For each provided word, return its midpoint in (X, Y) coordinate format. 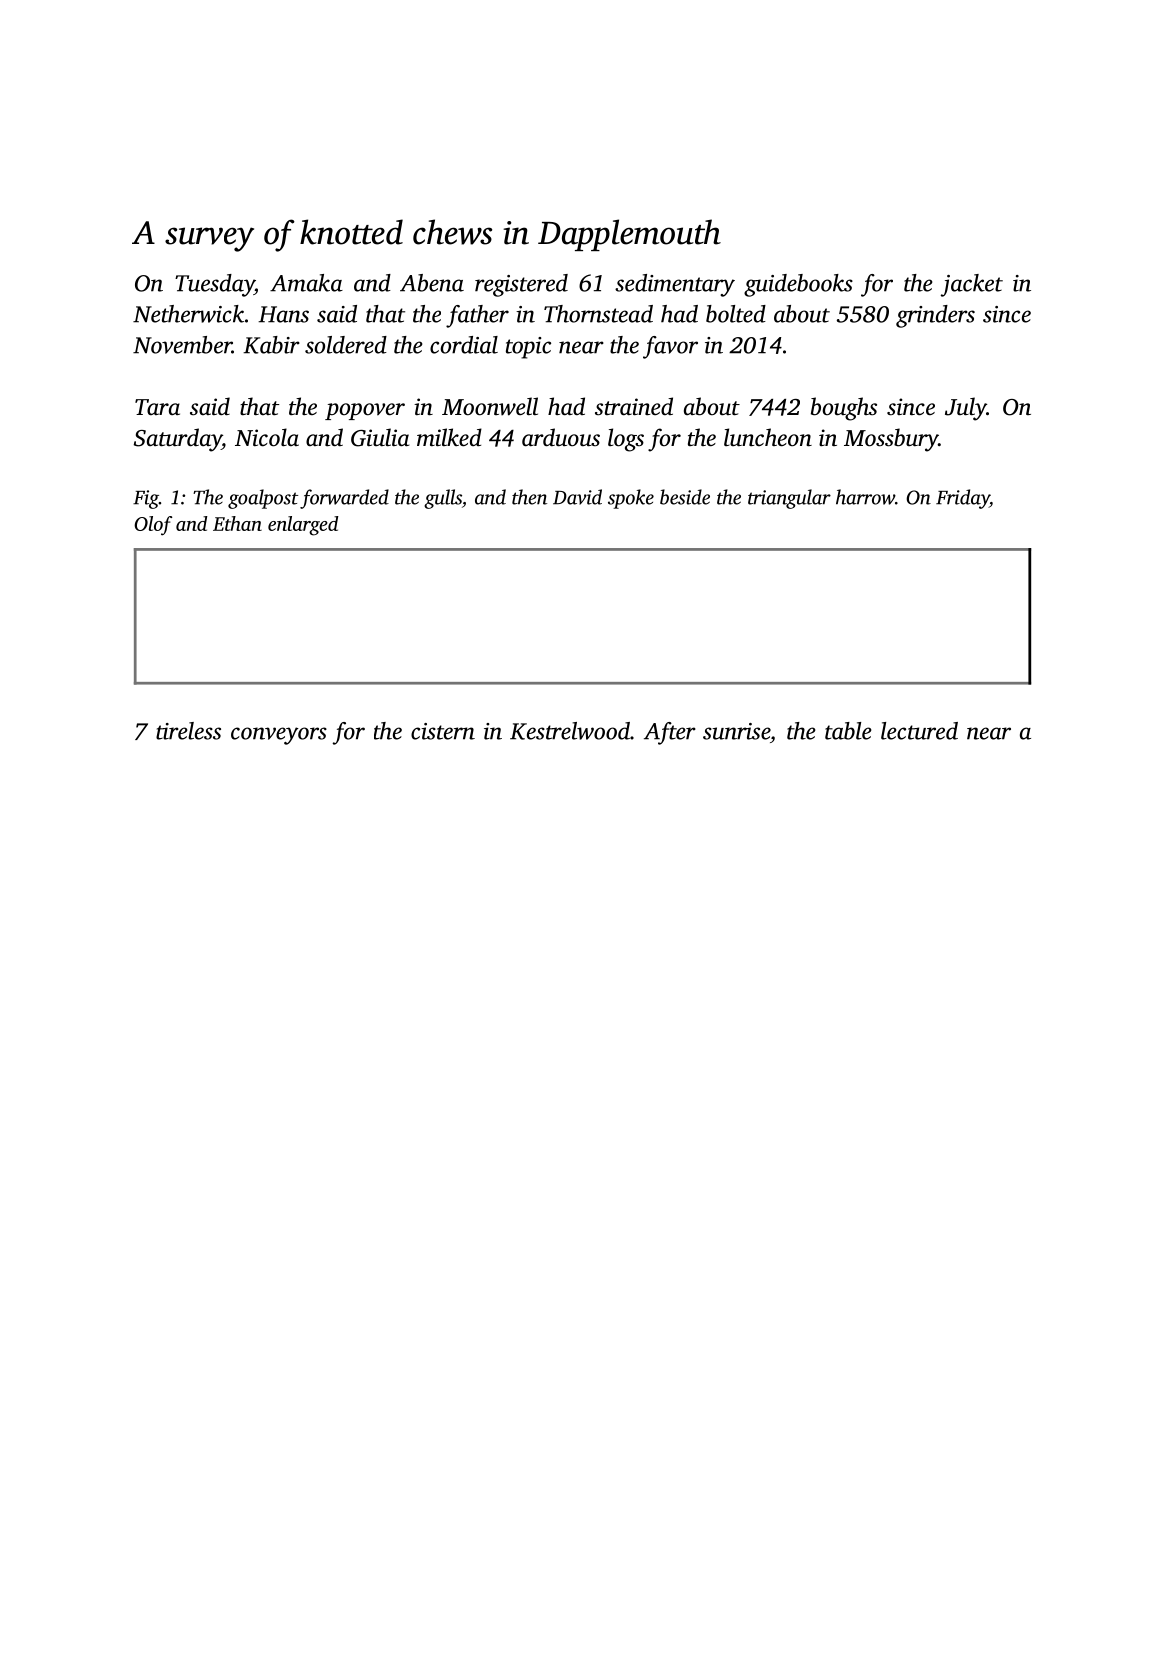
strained (634, 406)
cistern (443, 731)
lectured (919, 731)
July (966, 409)
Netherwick (188, 314)
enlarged (303, 526)
